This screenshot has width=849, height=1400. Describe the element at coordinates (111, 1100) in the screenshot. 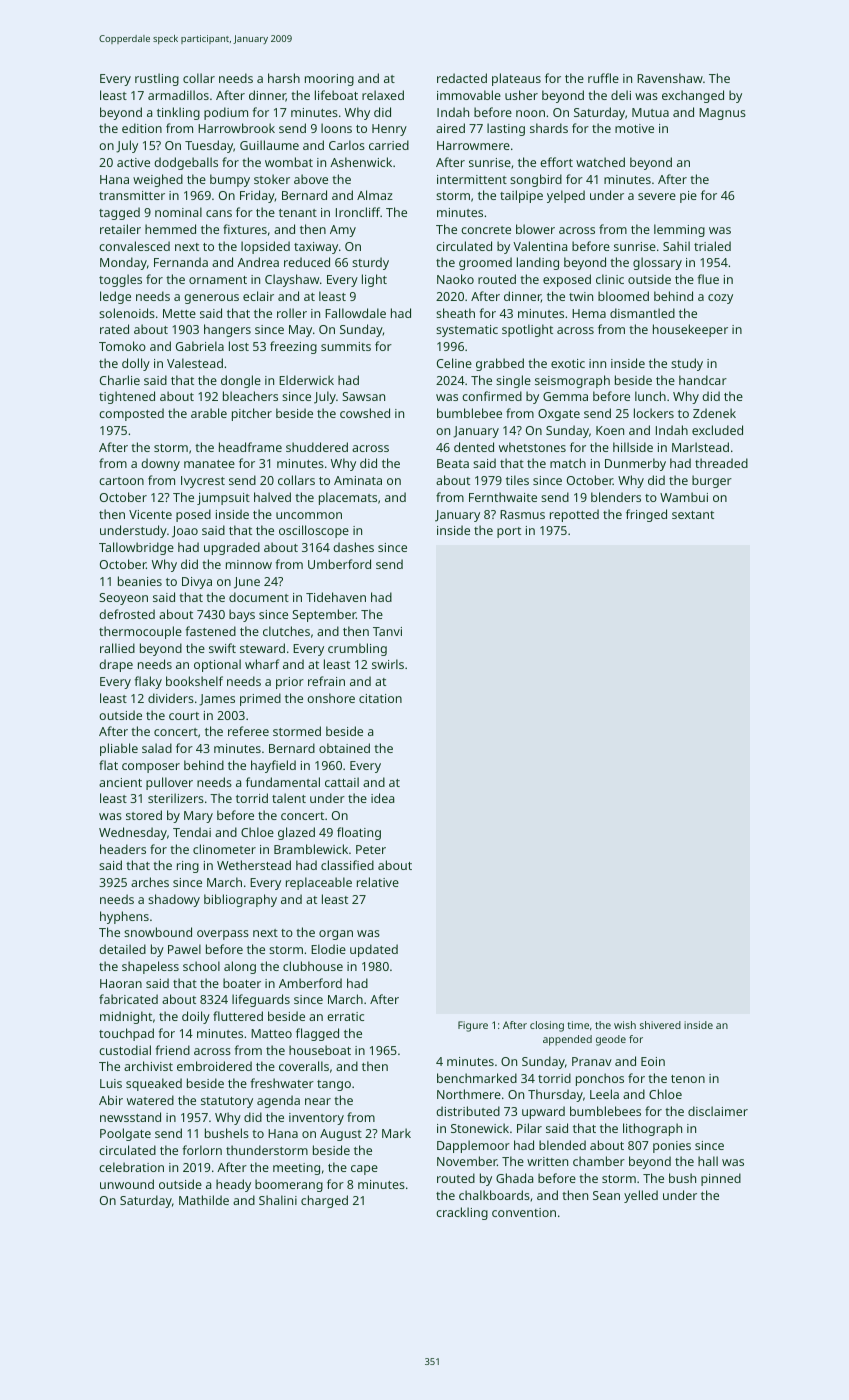

I see `Abir` at that location.
